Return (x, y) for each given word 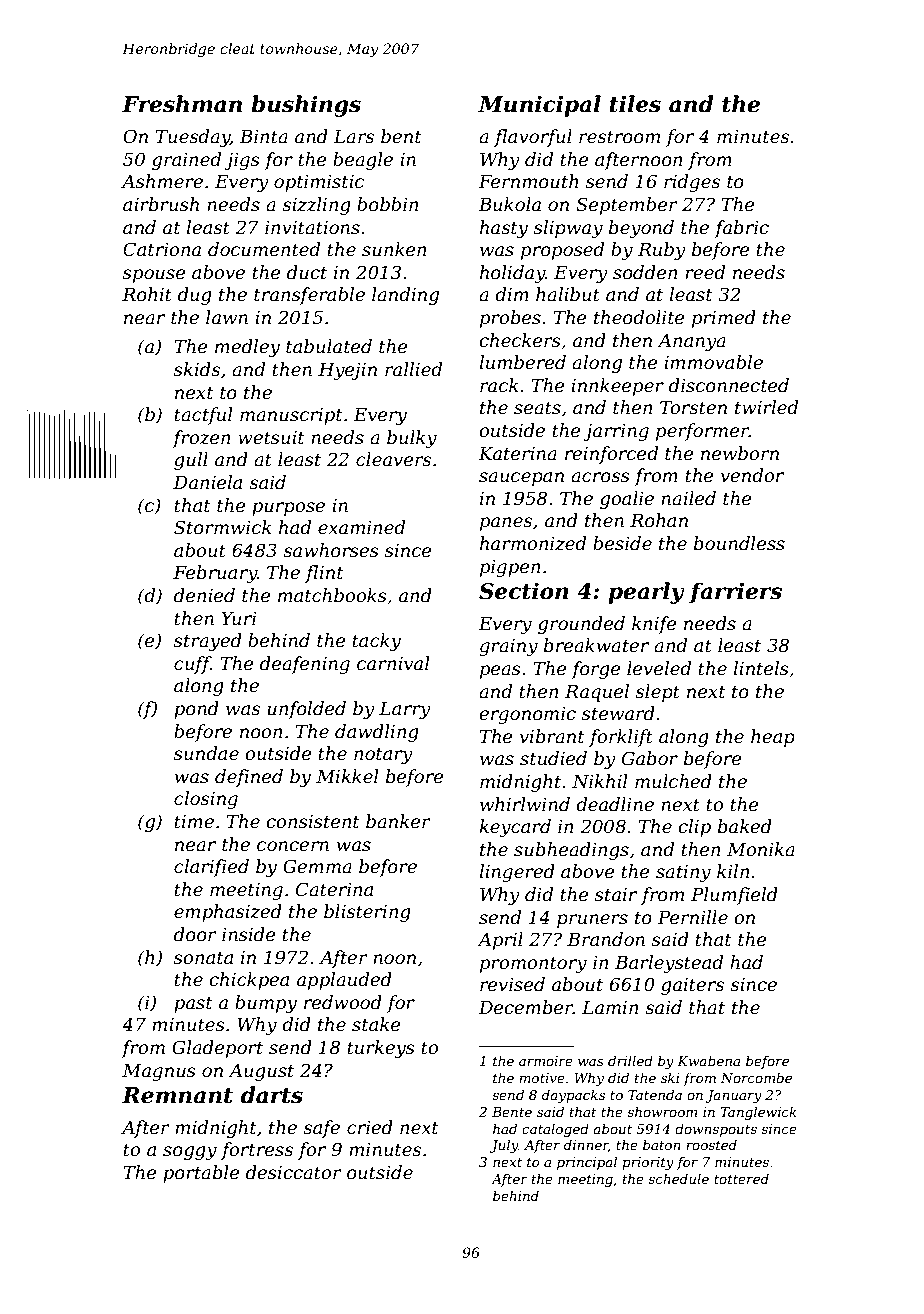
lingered (517, 873)
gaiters (692, 986)
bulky (412, 439)
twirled (766, 407)
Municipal (539, 106)
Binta (263, 136)
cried (370, 1127)
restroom (619, 137)
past (193, 1004)
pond (196, 710)
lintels (761, 668)
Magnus (159, 1072)
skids (197, 369)
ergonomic (527, 715)
